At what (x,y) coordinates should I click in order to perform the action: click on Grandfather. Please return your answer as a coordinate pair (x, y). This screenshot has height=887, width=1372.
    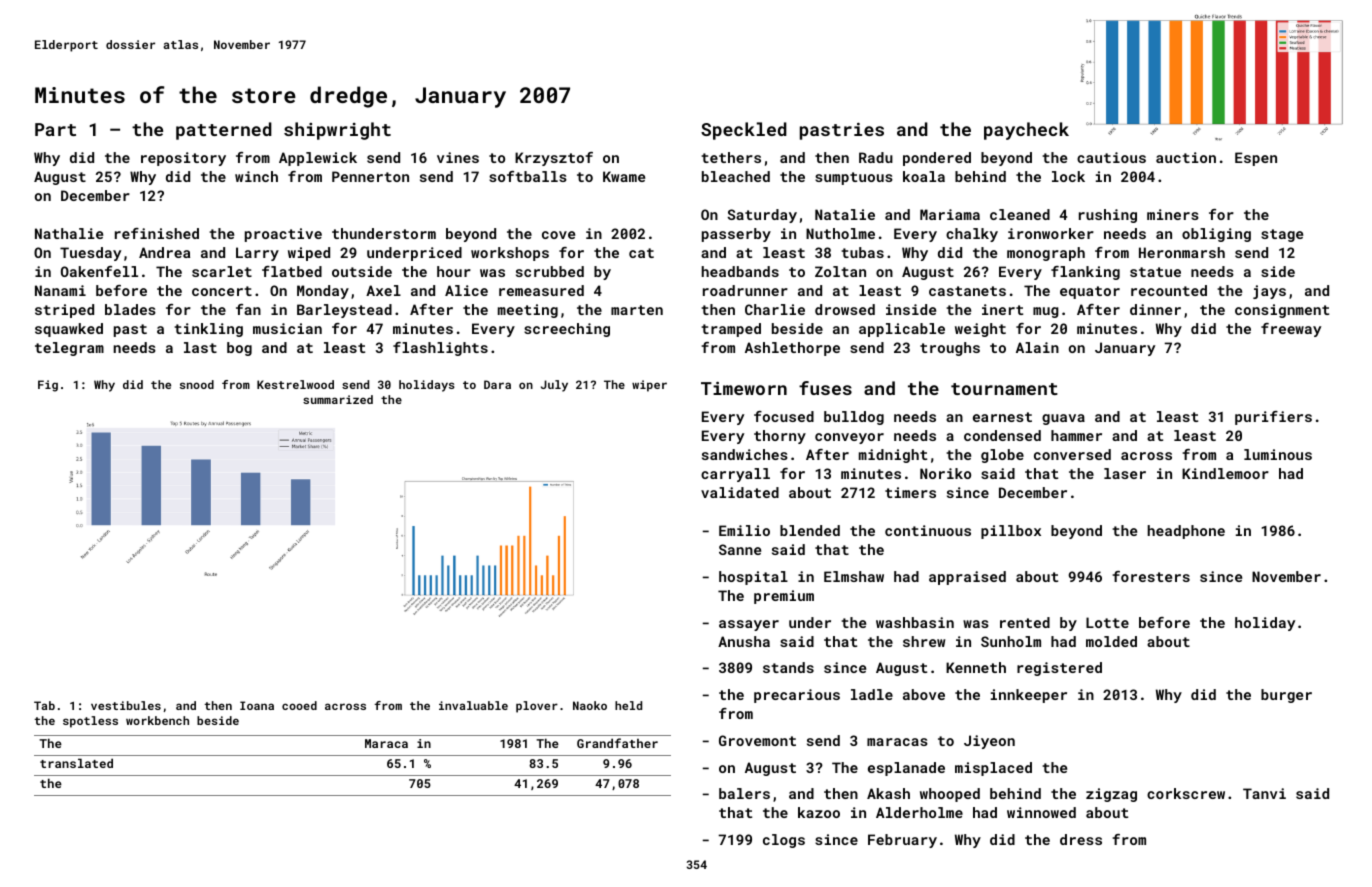
    Looking at the image, I should click on (617, 743).
